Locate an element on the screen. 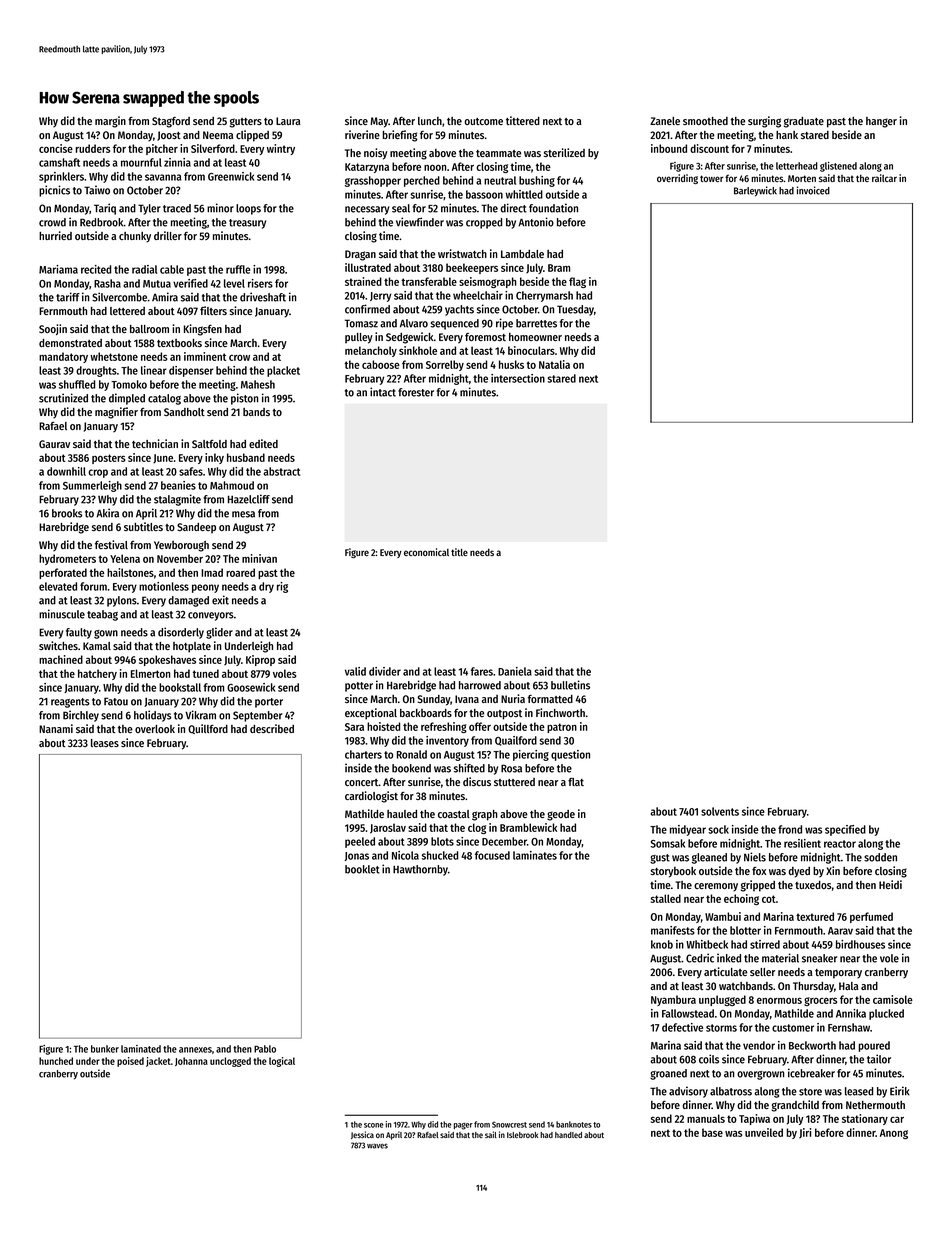 The width and height of the screenshot is (952, 1233). Tyler is located at coordinates (149, 209).
